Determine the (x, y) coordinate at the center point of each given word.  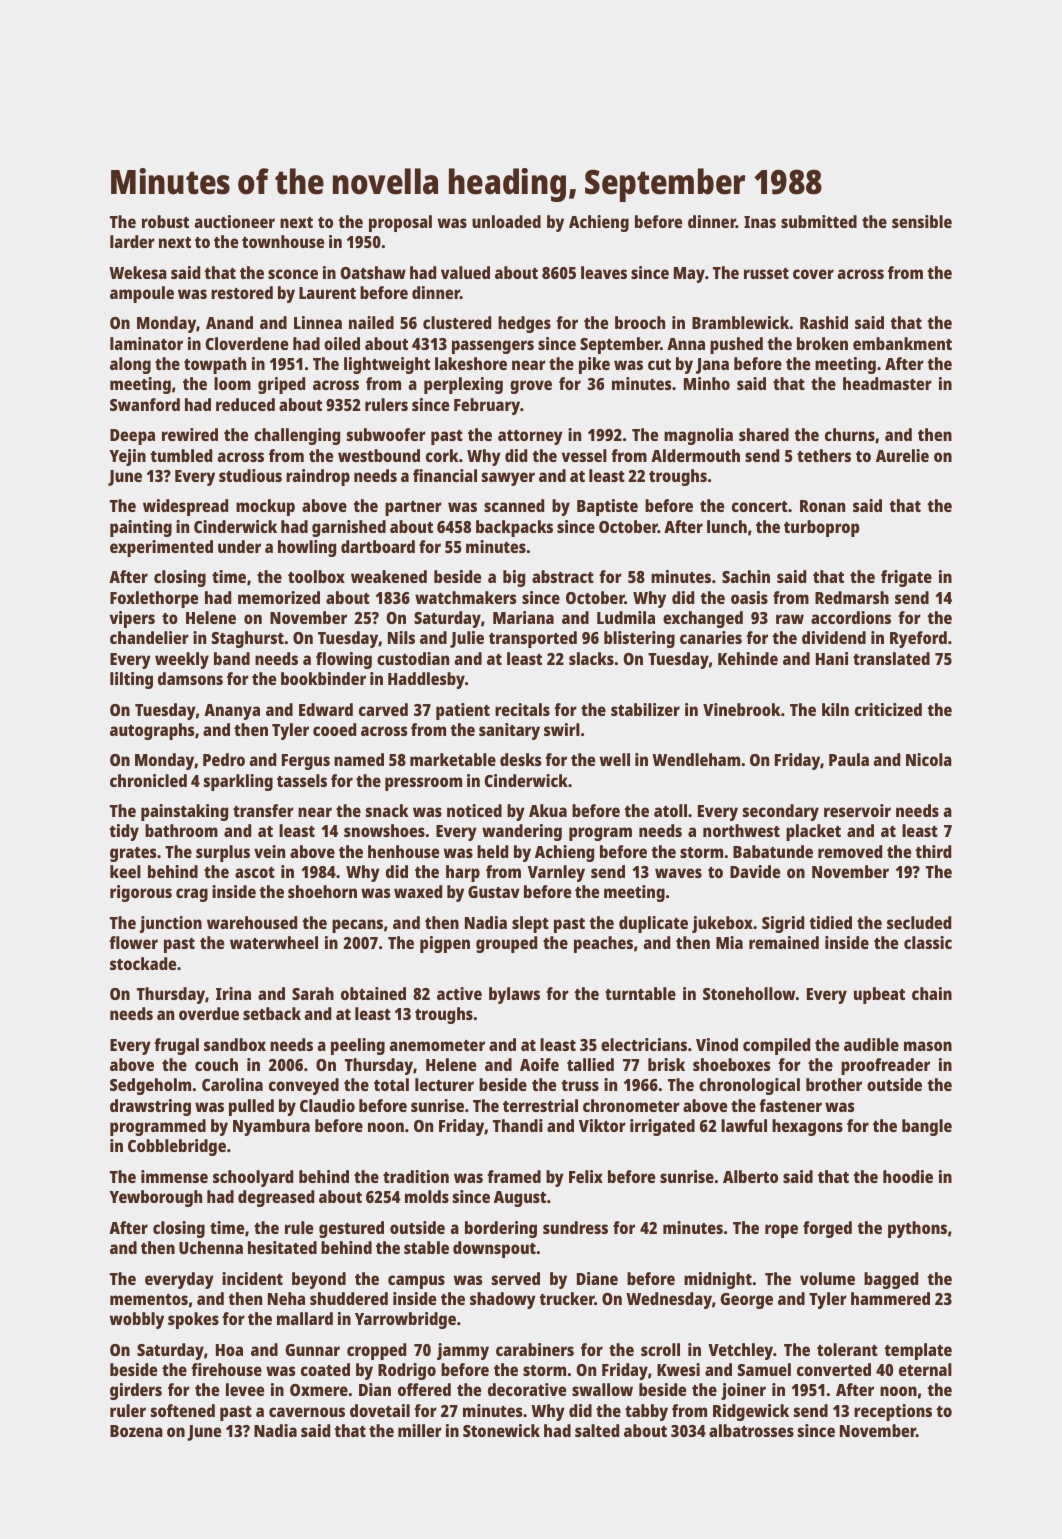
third (933, 851)
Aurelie (902, 455)
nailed (371, 322)
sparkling (238, 782)
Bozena (136, 1431)
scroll (660, 1349)
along (130, 365)
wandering (522, 832)
